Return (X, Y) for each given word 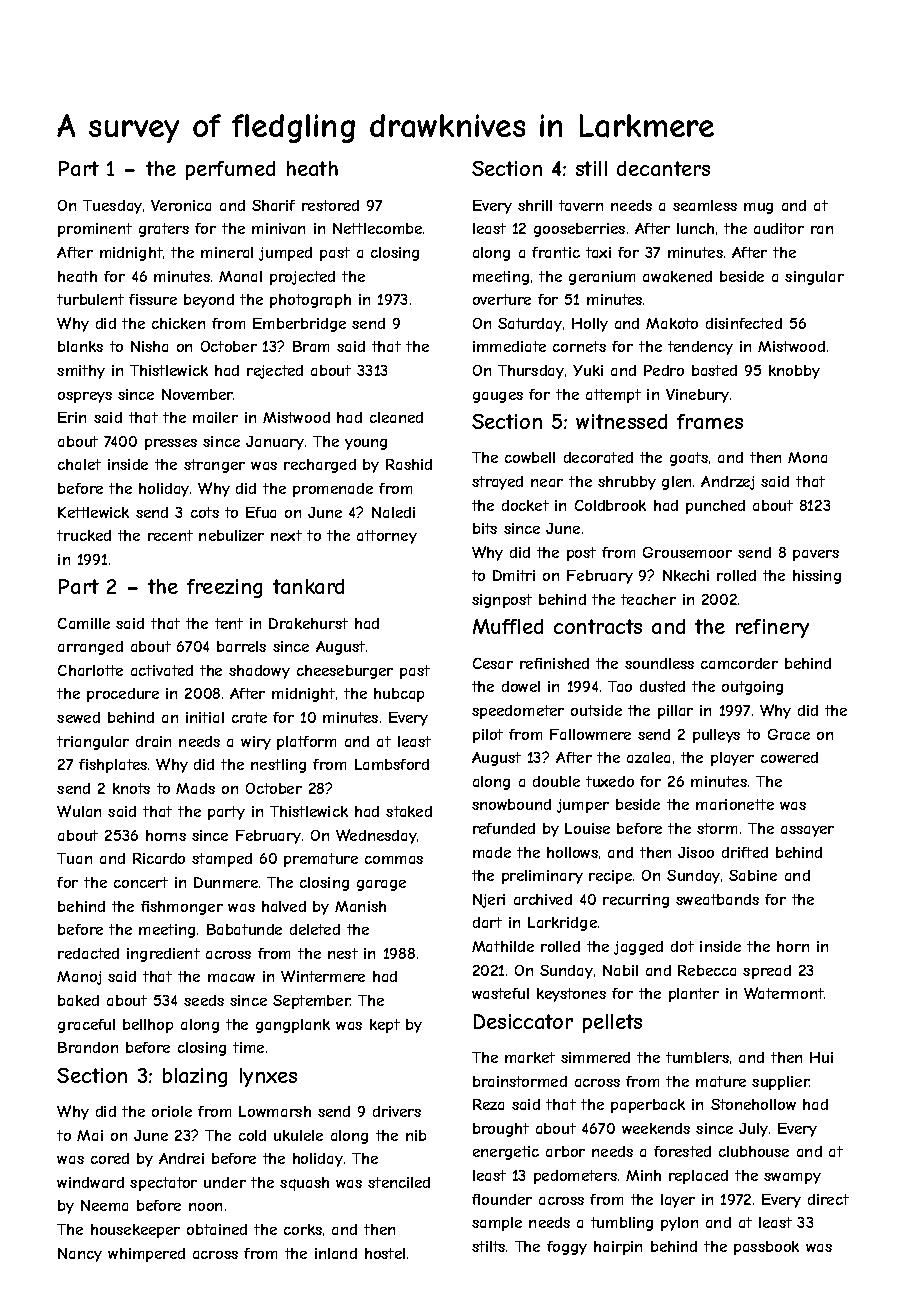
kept (385, 1026)
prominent (95, 230)
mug (758, 208)
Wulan (79, 811)
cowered (789, 757)
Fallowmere (590, 734)
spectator (163, 1184)
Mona (807, 457)
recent (170, 535)
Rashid (409, 464)
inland (336, 1253)
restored (330, 205)
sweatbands (717, 899)
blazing (195, 1077)
